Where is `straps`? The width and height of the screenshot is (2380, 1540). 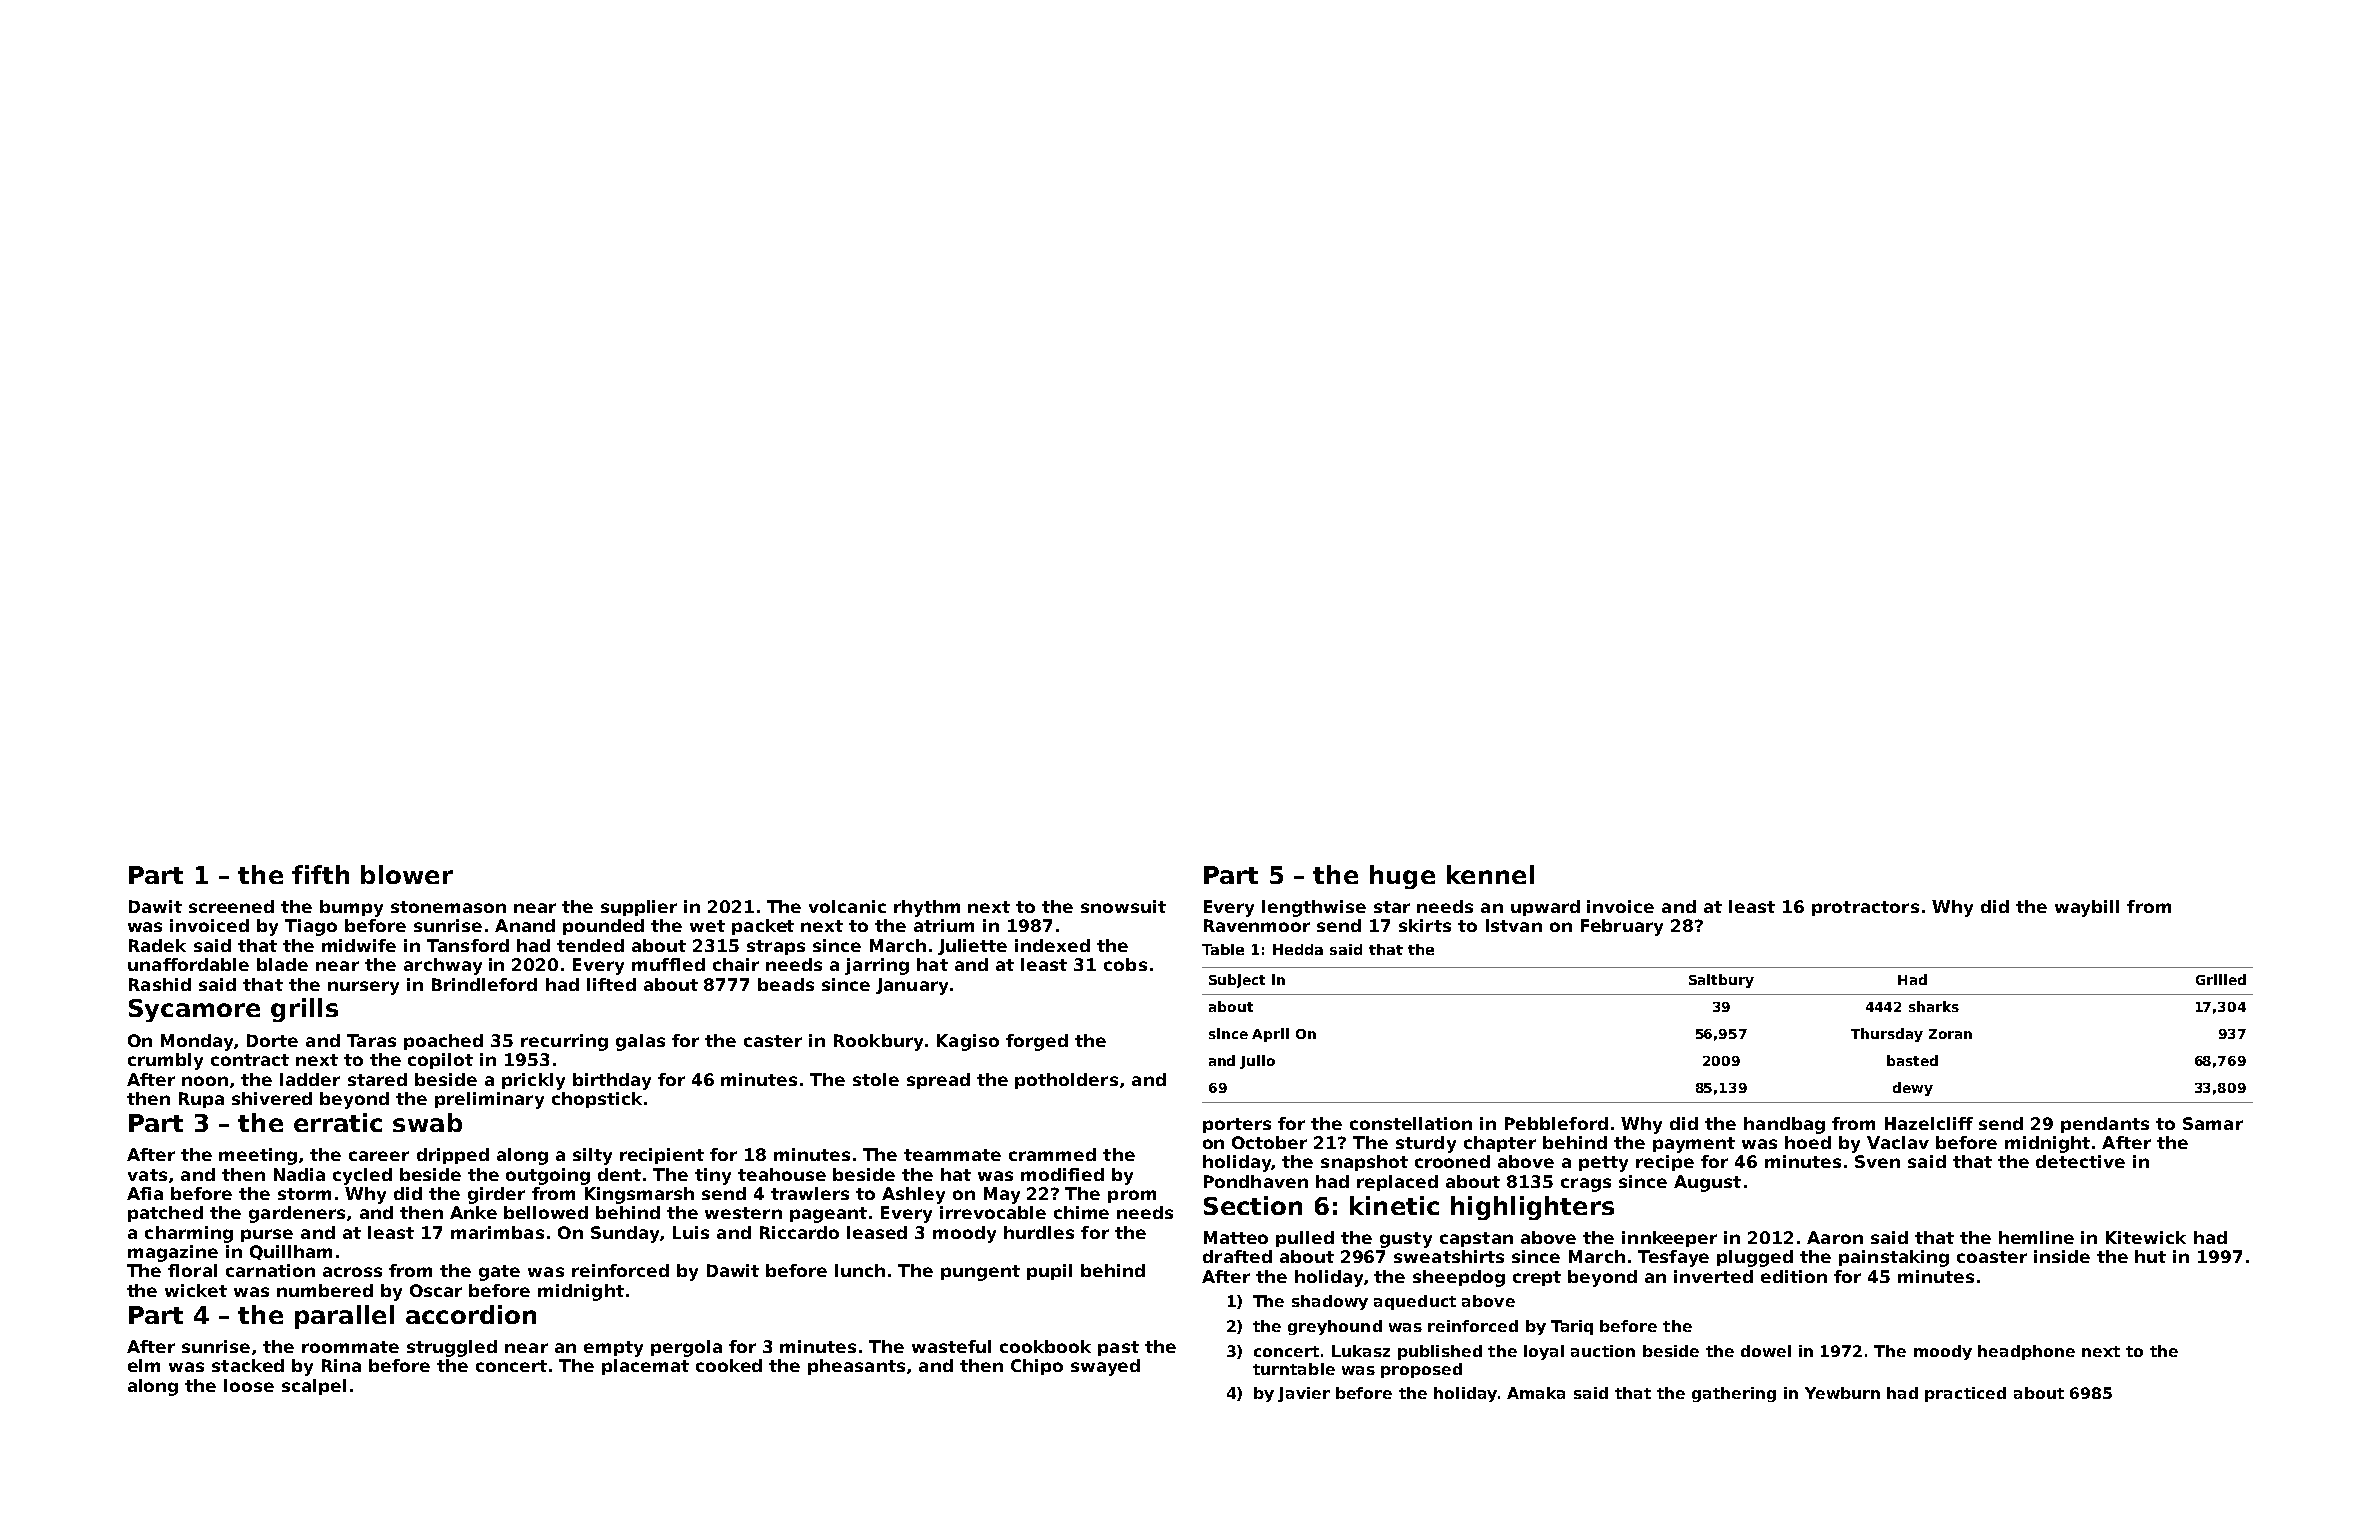
straps is located at coordinates (776, 947).
